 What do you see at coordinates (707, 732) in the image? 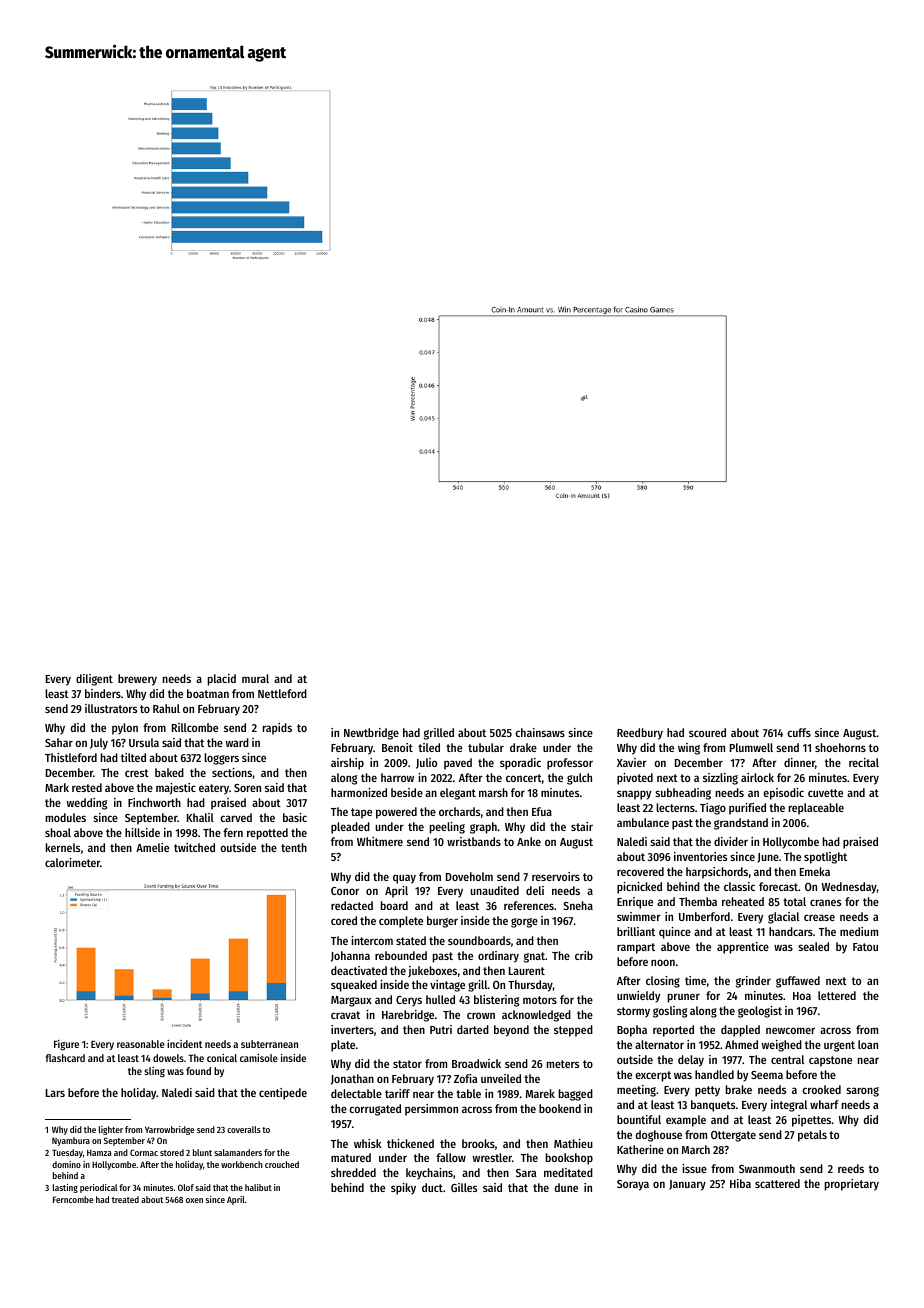
I see `scoured` at bounding box center [707, 732].
